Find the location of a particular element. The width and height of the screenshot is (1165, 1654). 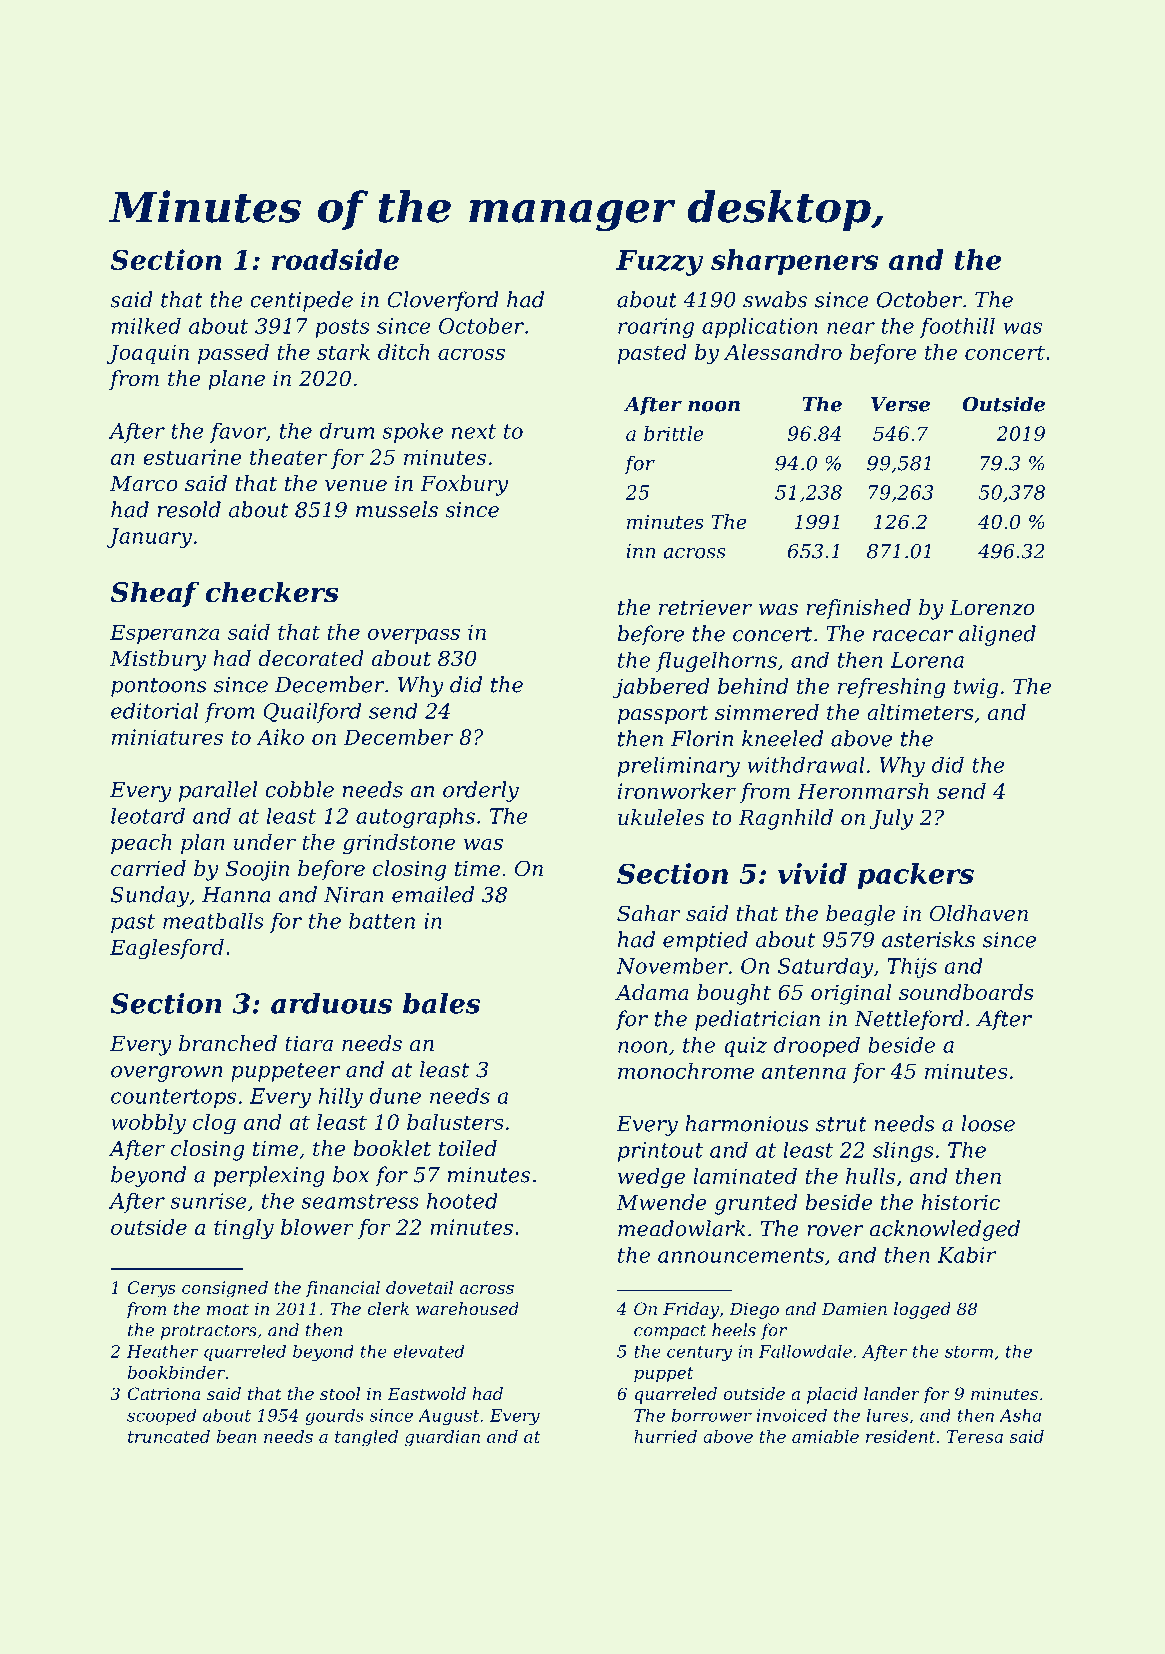

storm is located at coordinates (969, 1352).
